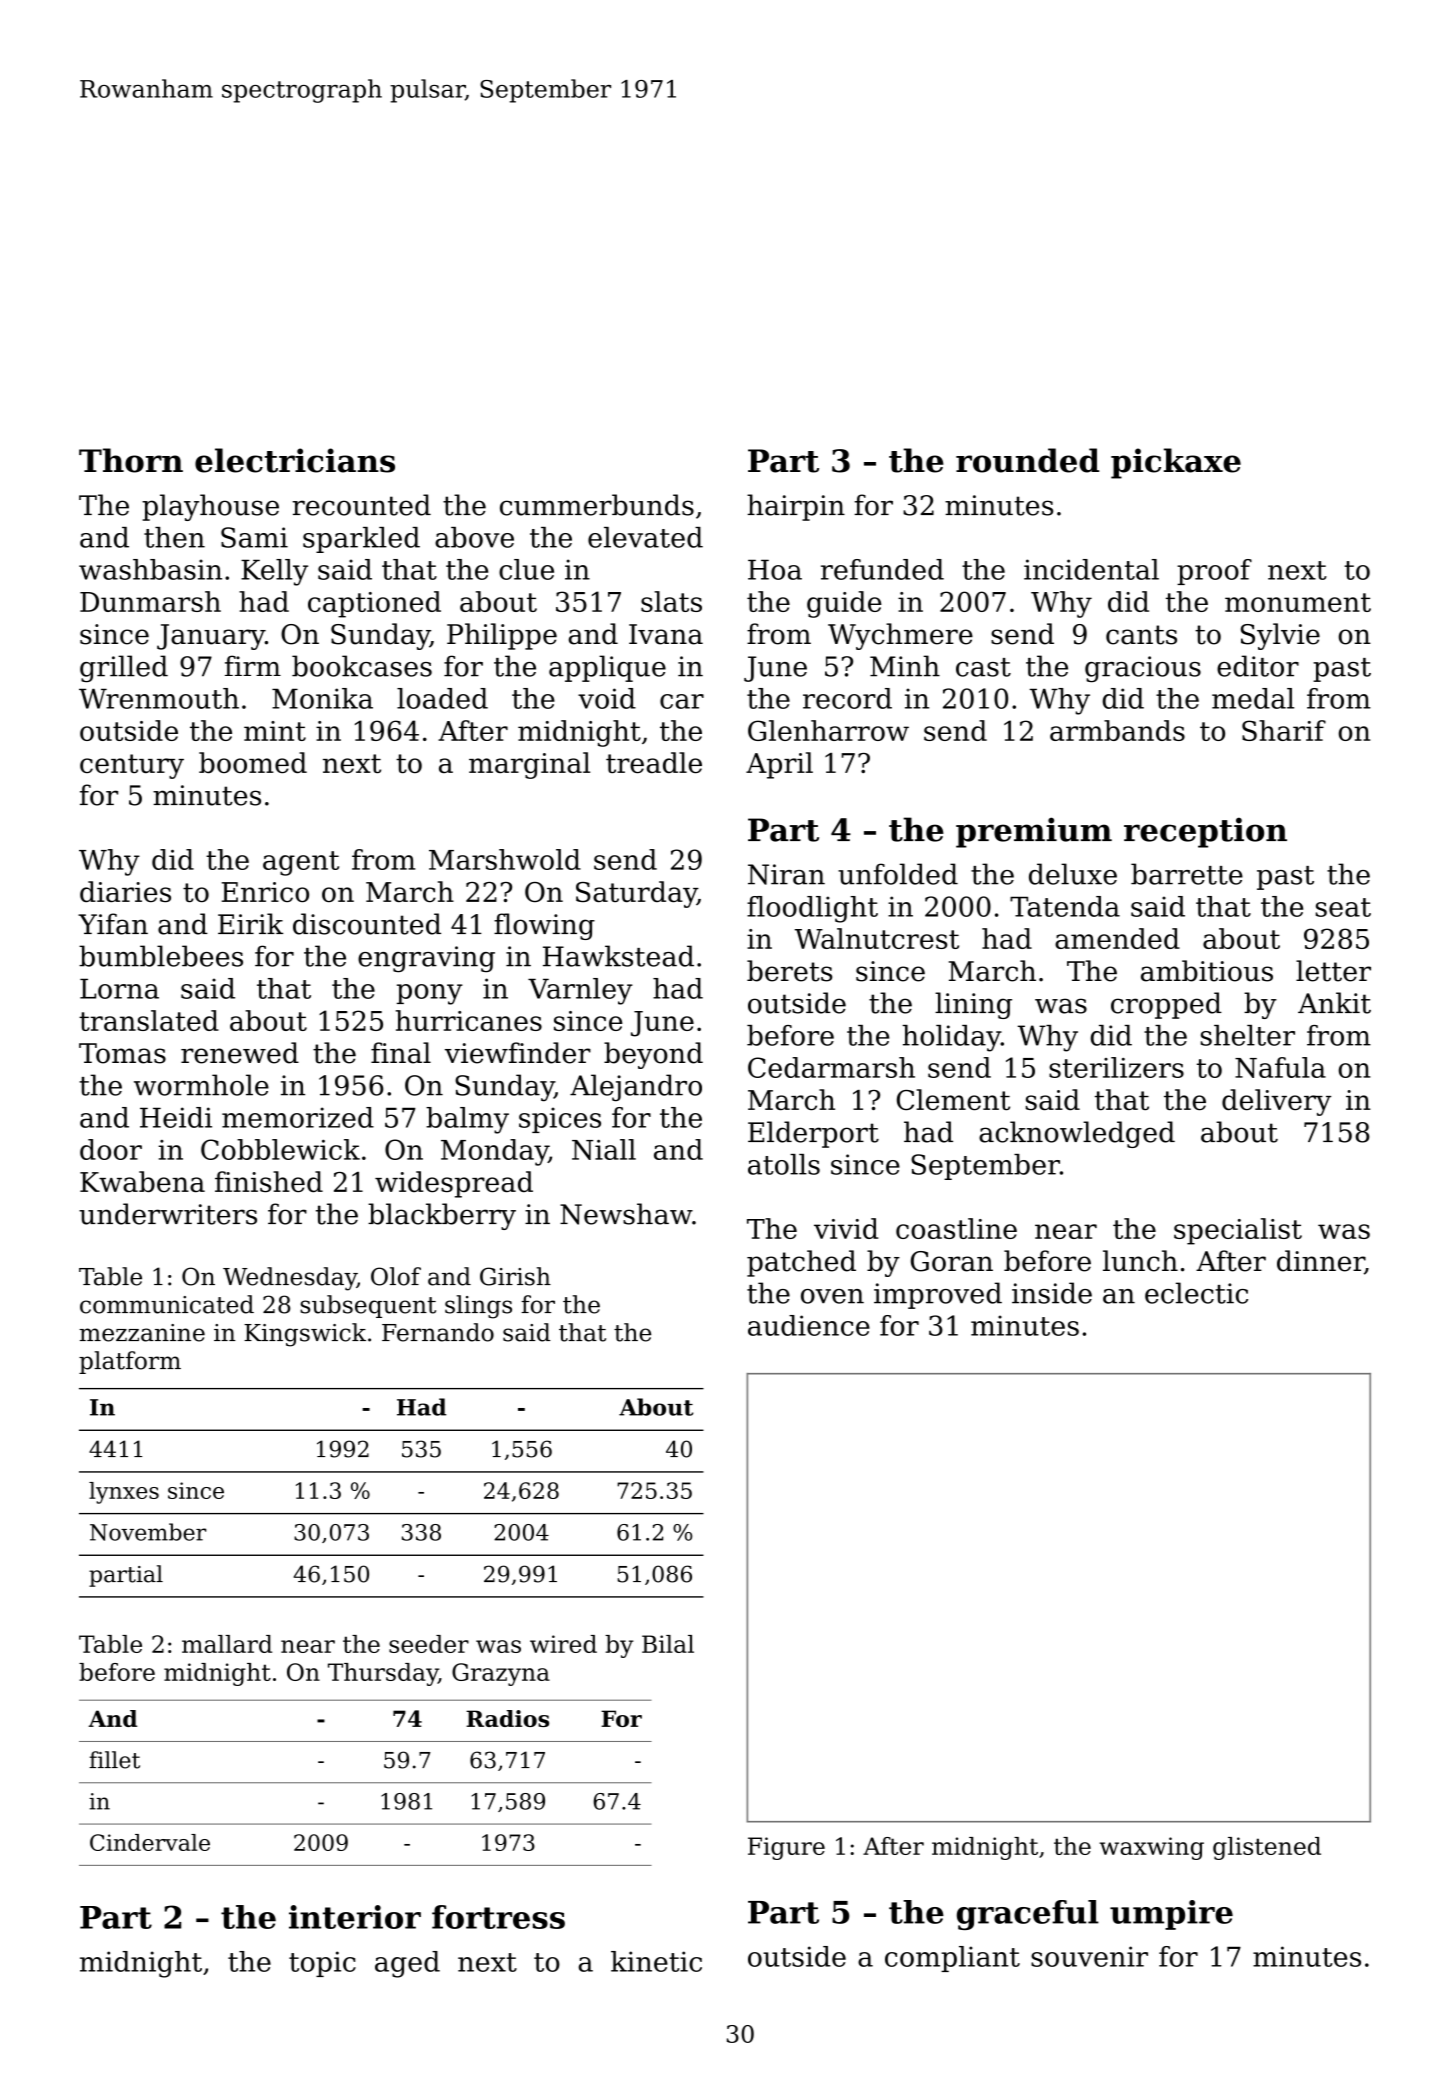 Image resolution: width=1450 pixels, height=2100 pixels. I want to click on improved, so click(938, 1295).
